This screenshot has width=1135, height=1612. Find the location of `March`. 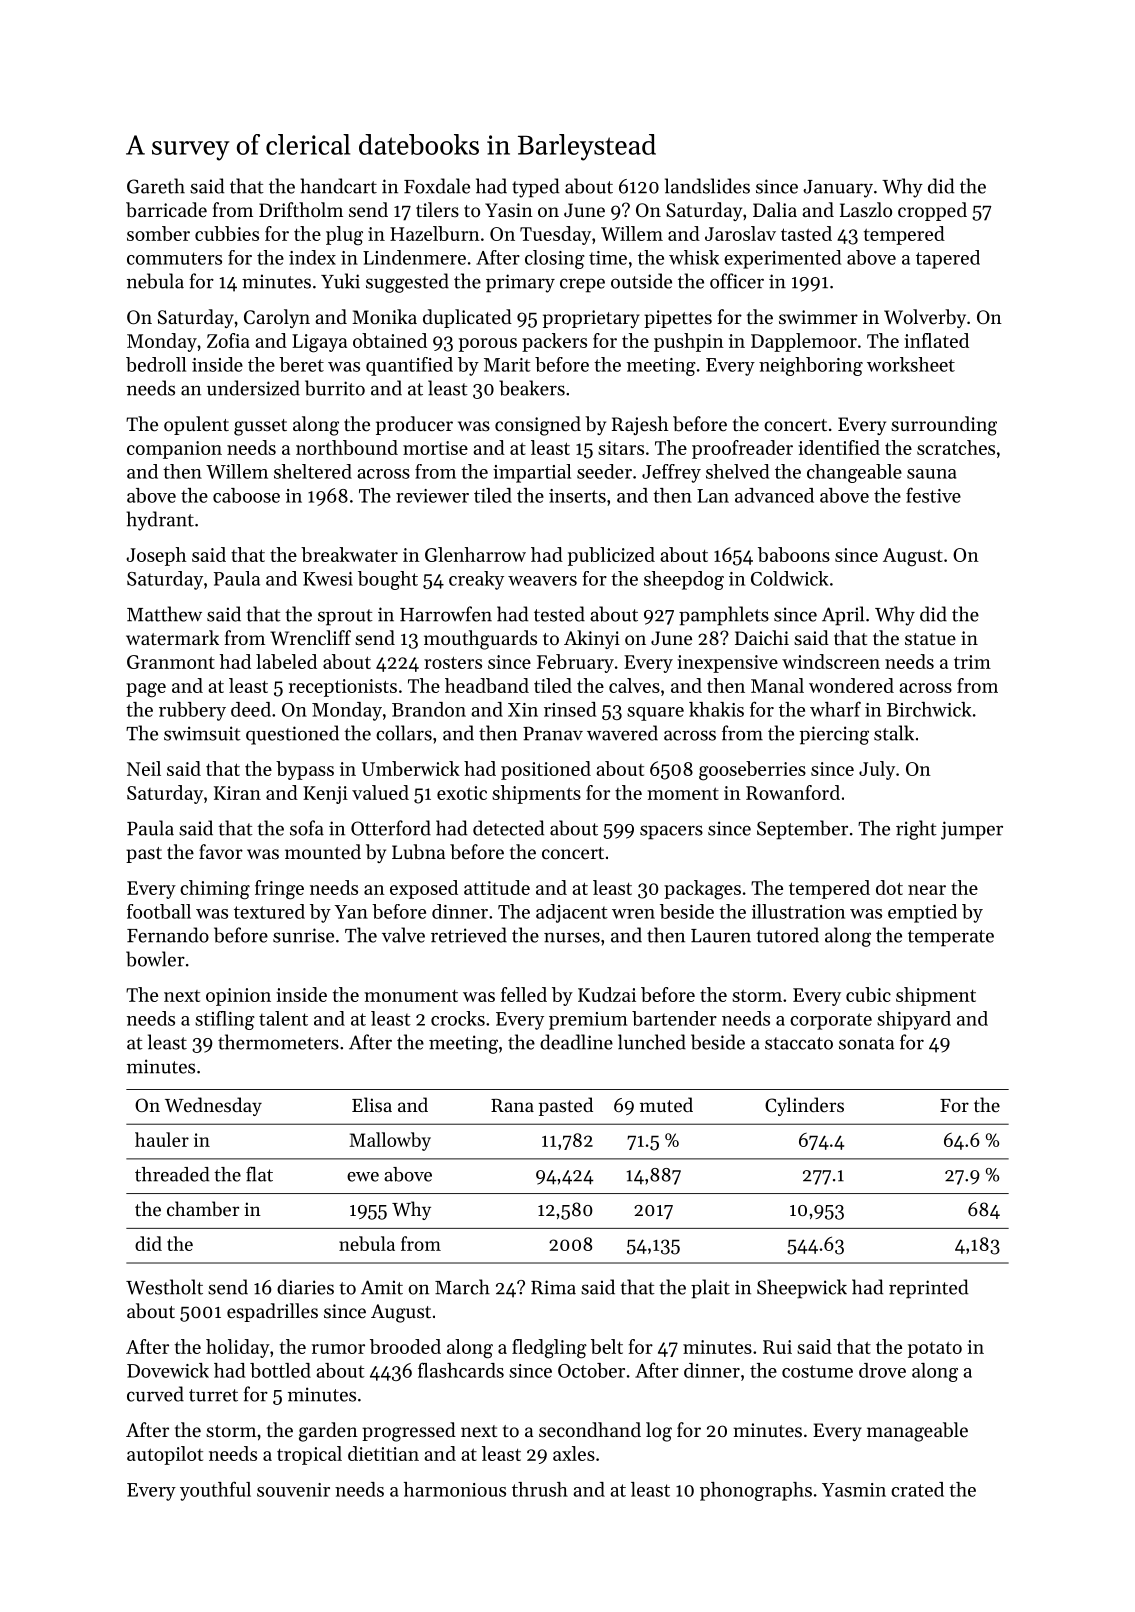

March is located at coordinates (462, 1287).
